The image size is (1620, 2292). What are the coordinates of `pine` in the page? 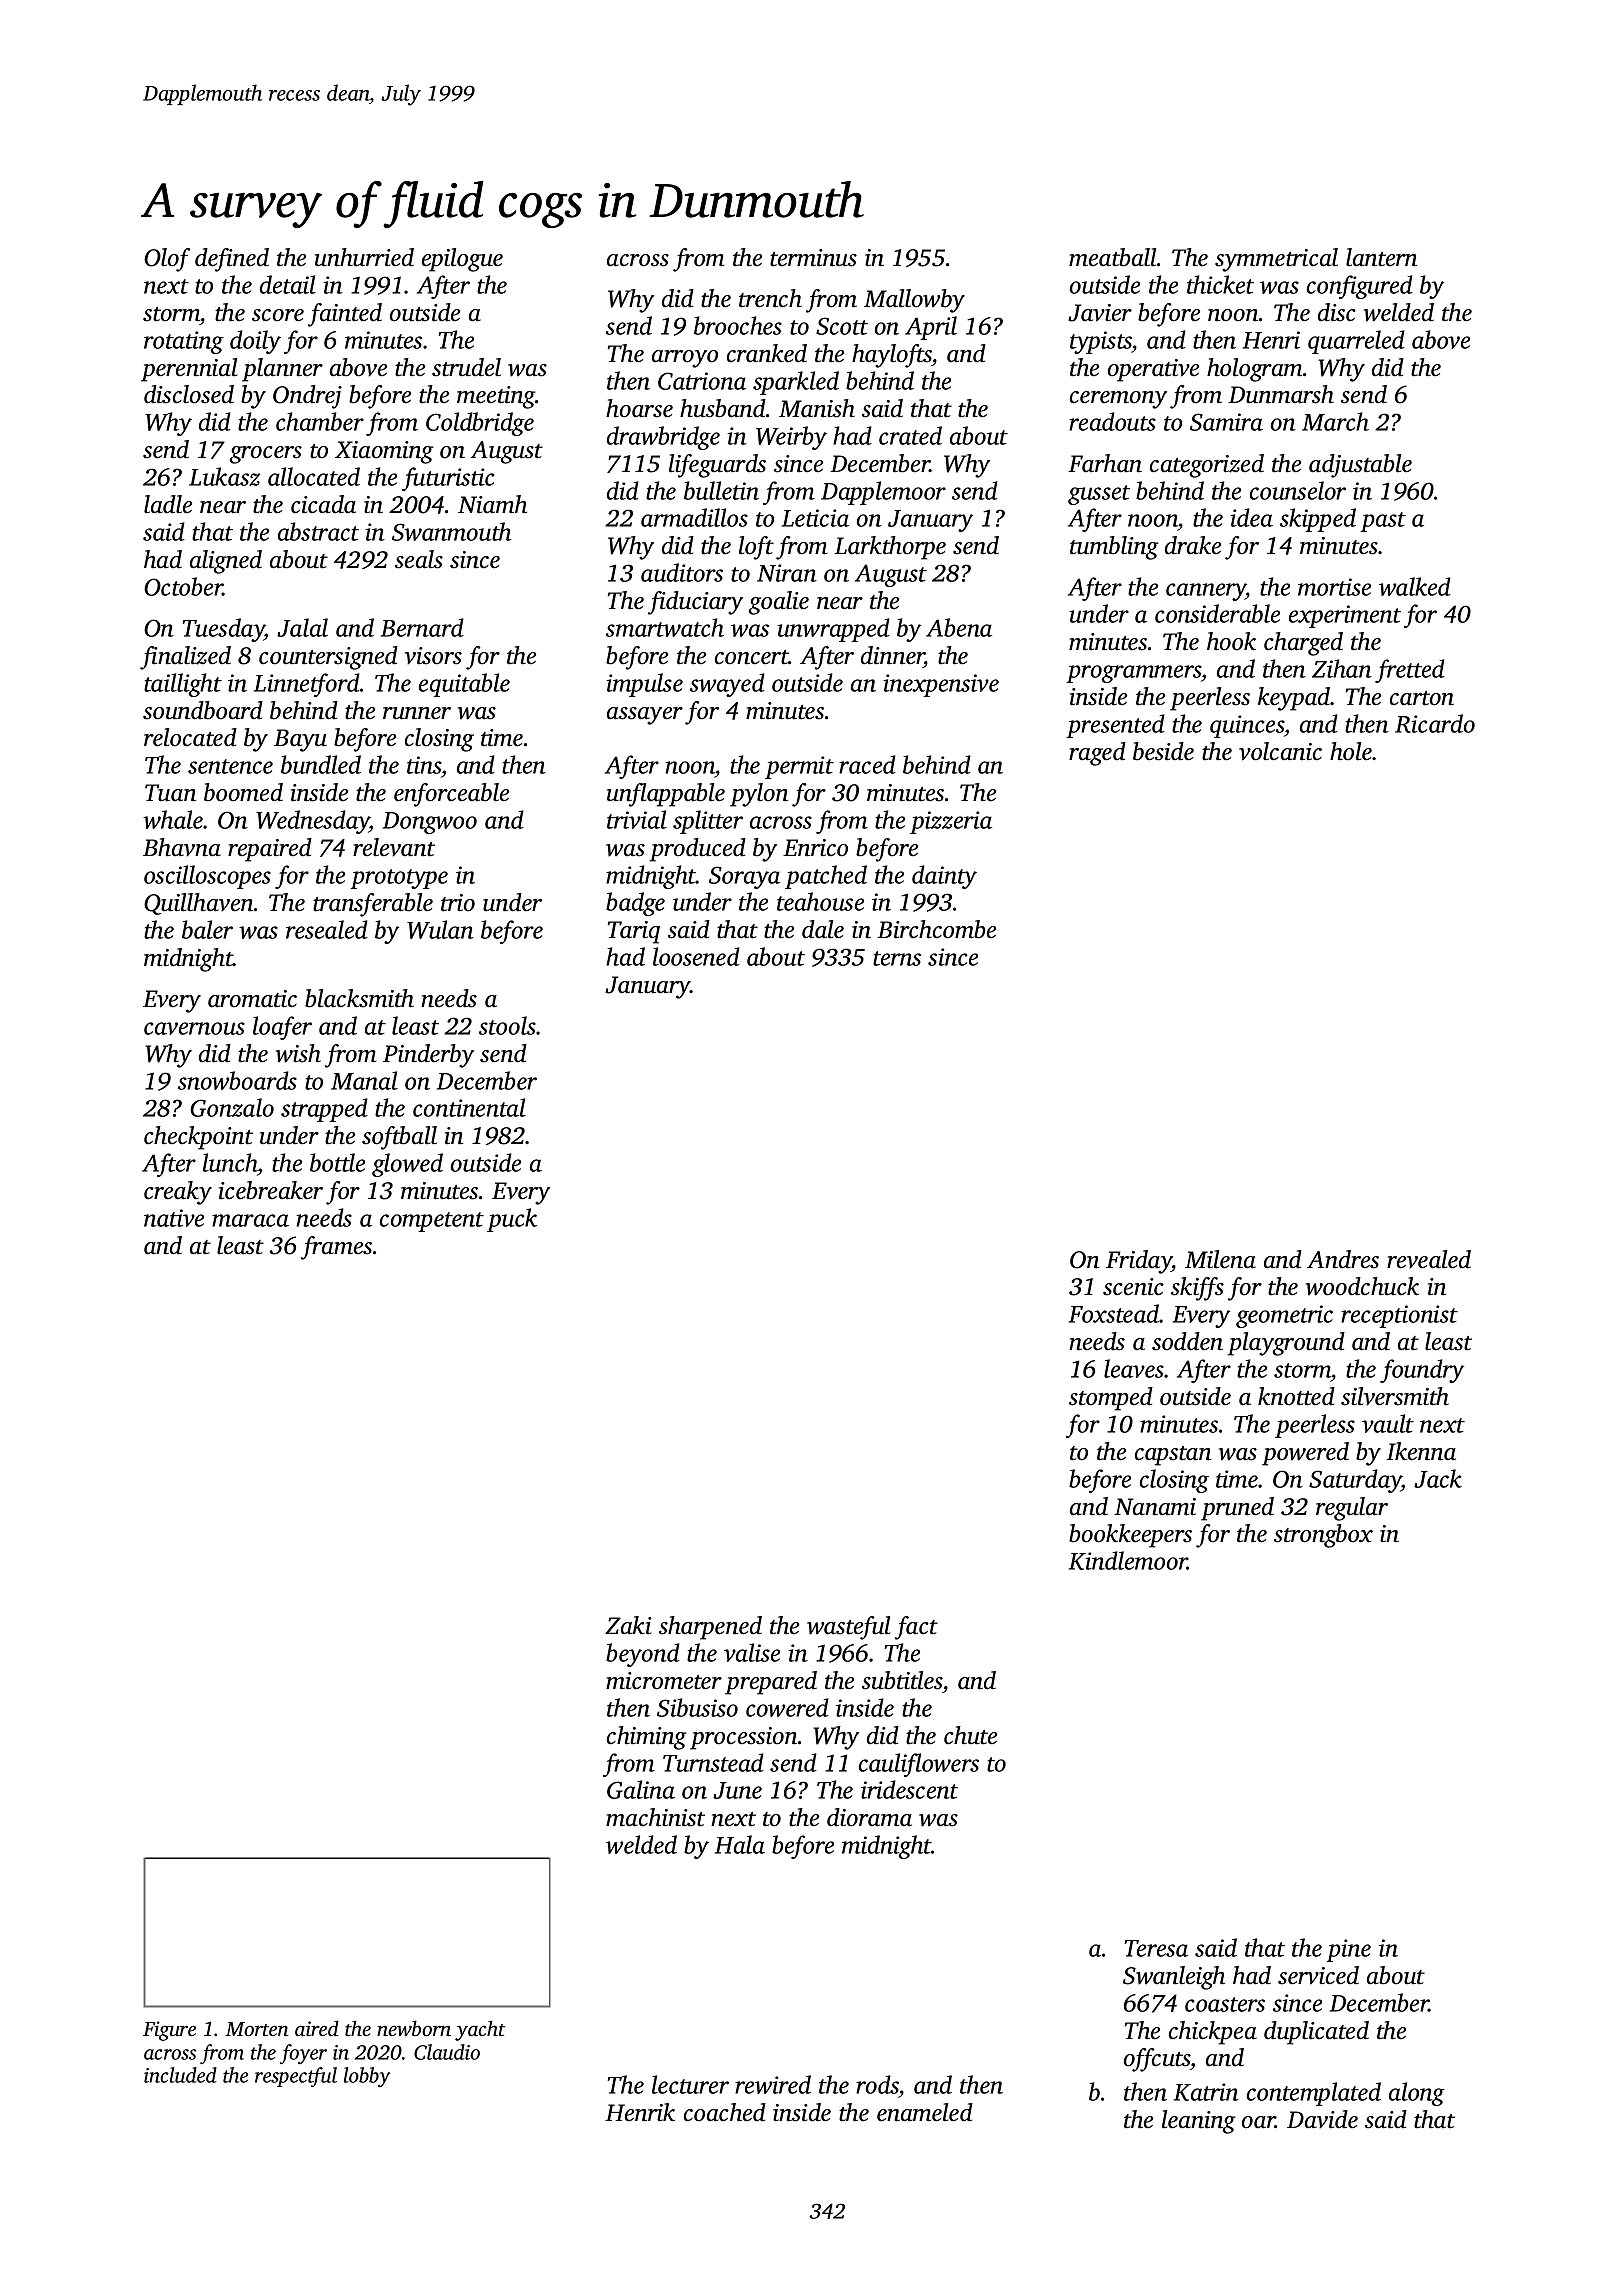 It's located at (1348, 1950).
